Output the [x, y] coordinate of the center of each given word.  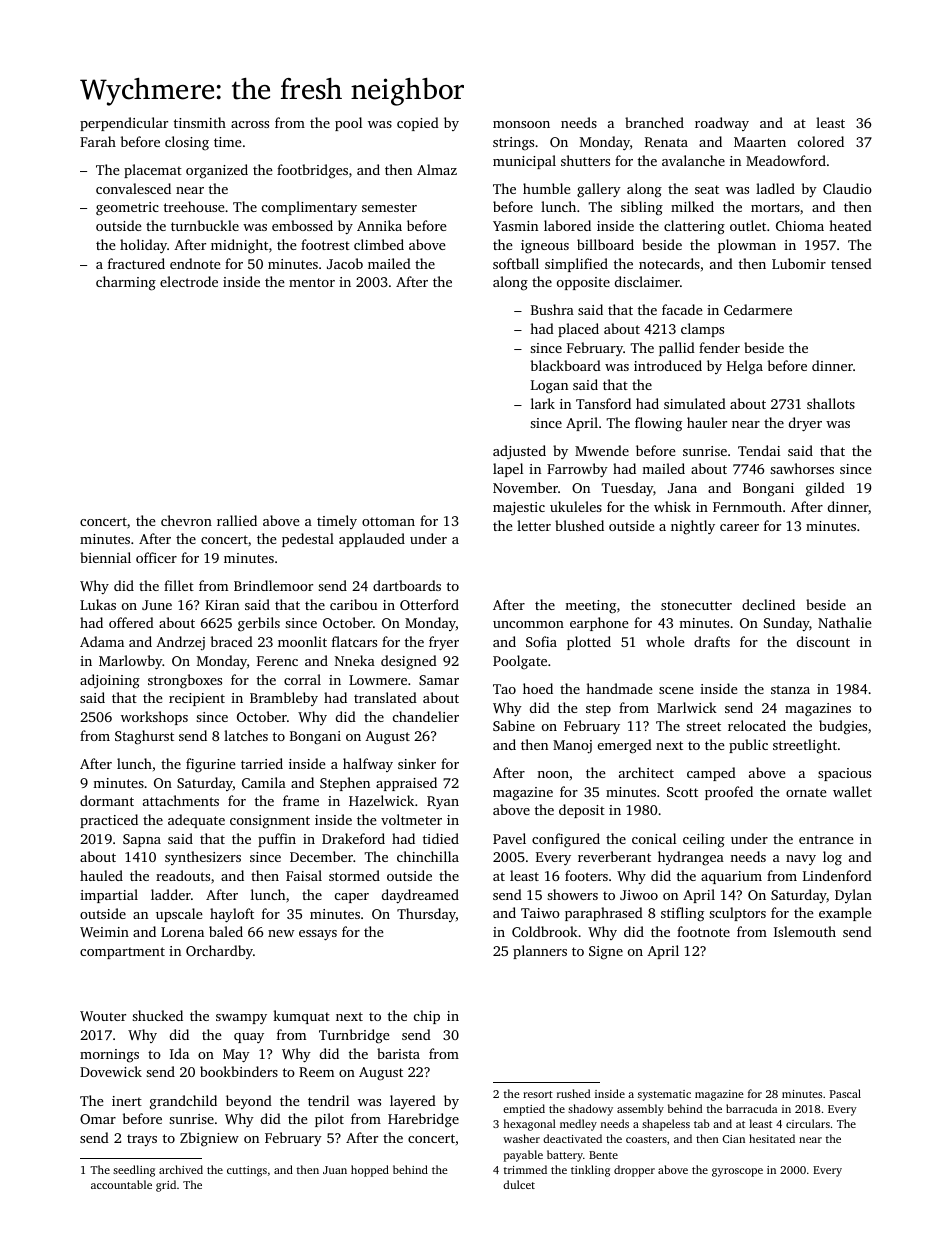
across [250, 124]
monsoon [521, 124]
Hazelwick [381, 800]
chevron [186, 520]
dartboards [407, 585]
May [236, 1055]
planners [540, 952]
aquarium [731, 877]
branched [654, 122]
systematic [664, 1095]
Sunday [786, 624]
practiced [109, 821]
